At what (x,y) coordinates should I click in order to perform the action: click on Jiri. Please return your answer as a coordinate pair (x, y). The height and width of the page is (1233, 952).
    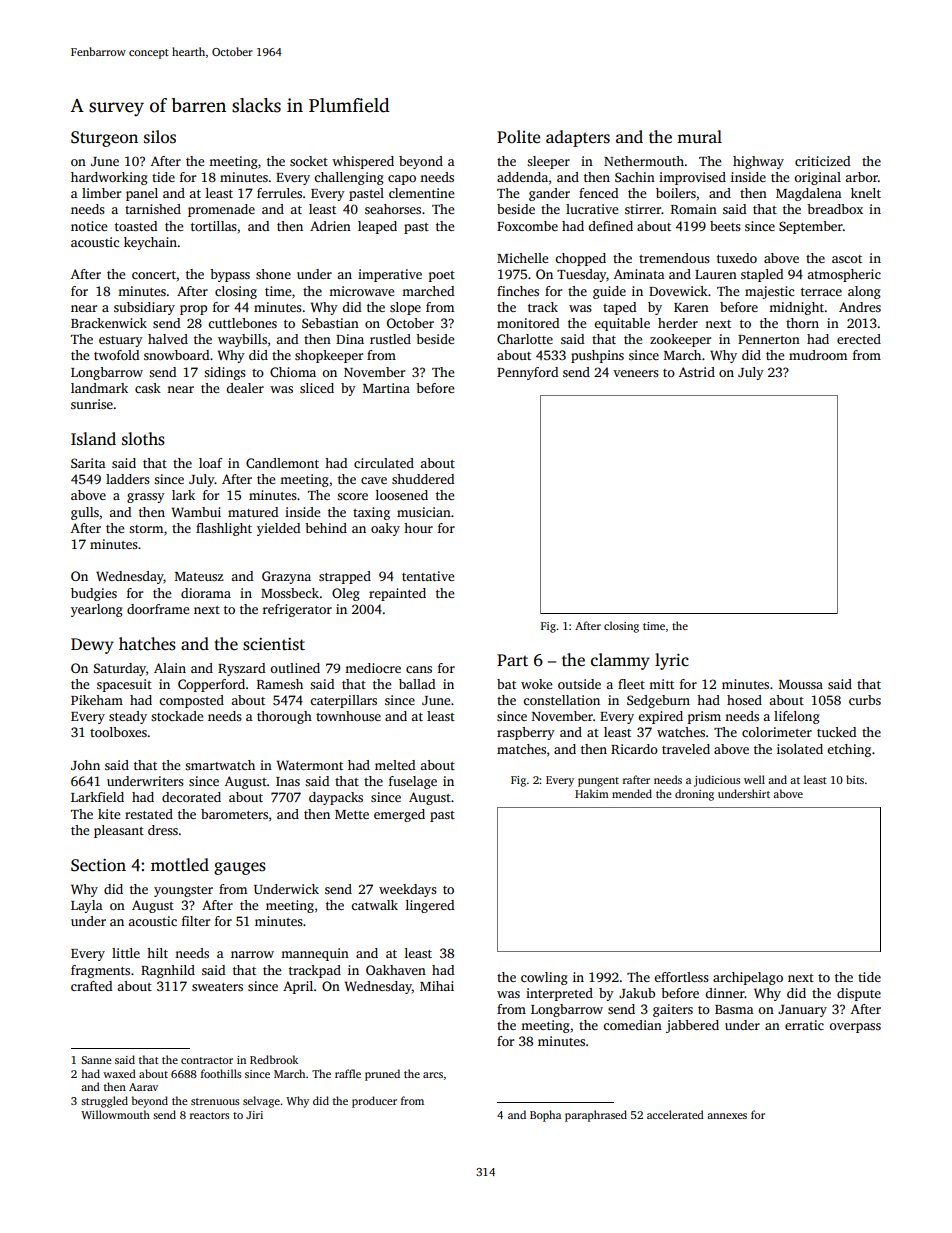
    Looking at the image, I should click on (254, 1115).
